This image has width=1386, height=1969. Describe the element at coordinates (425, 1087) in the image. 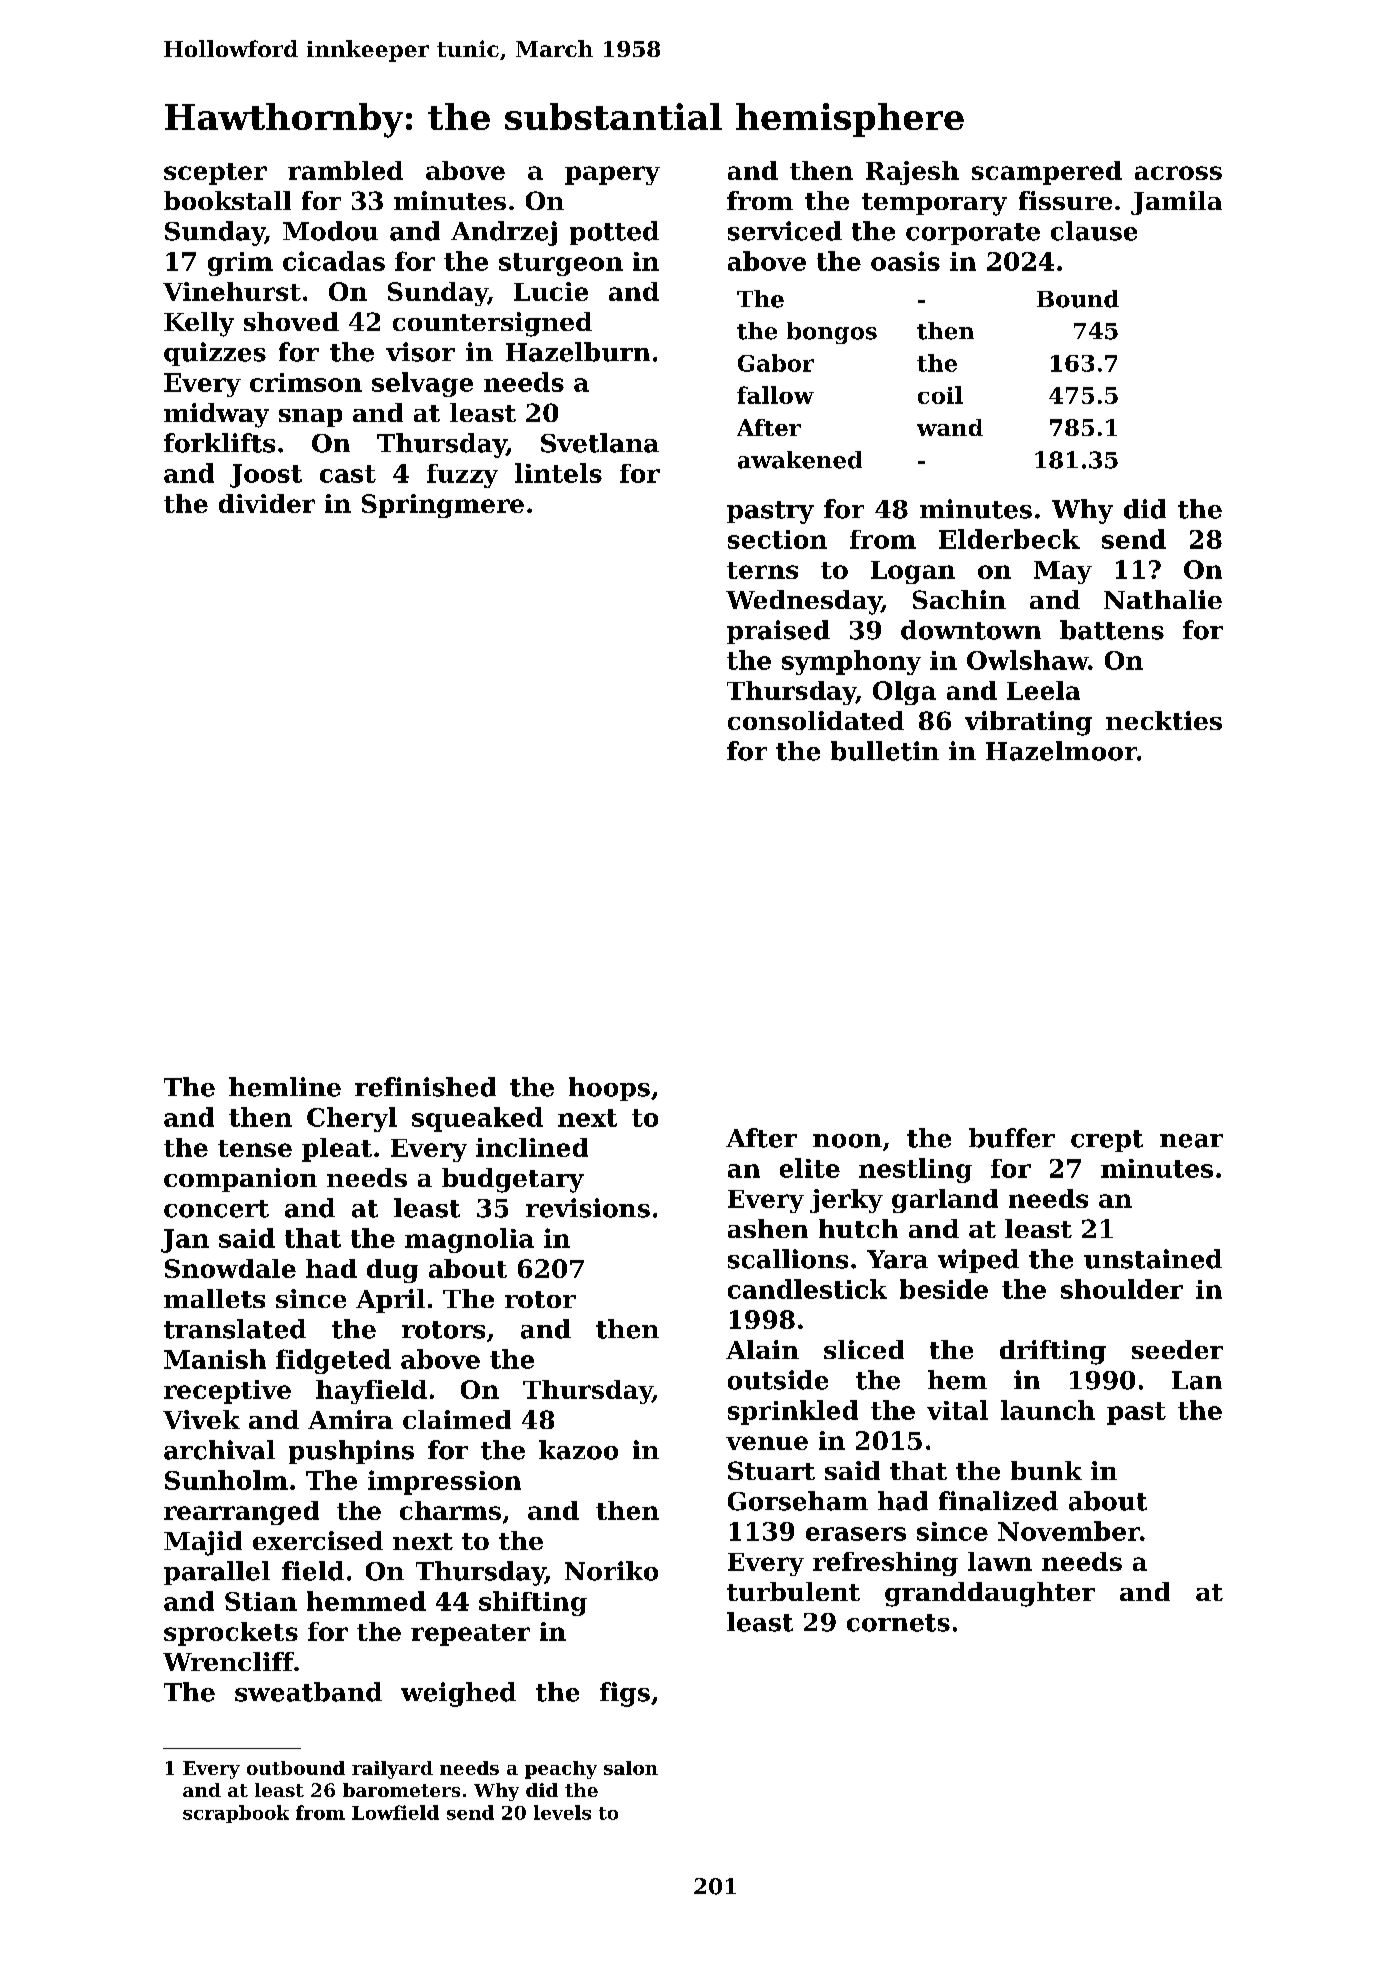

I see `refinished` at that location.
